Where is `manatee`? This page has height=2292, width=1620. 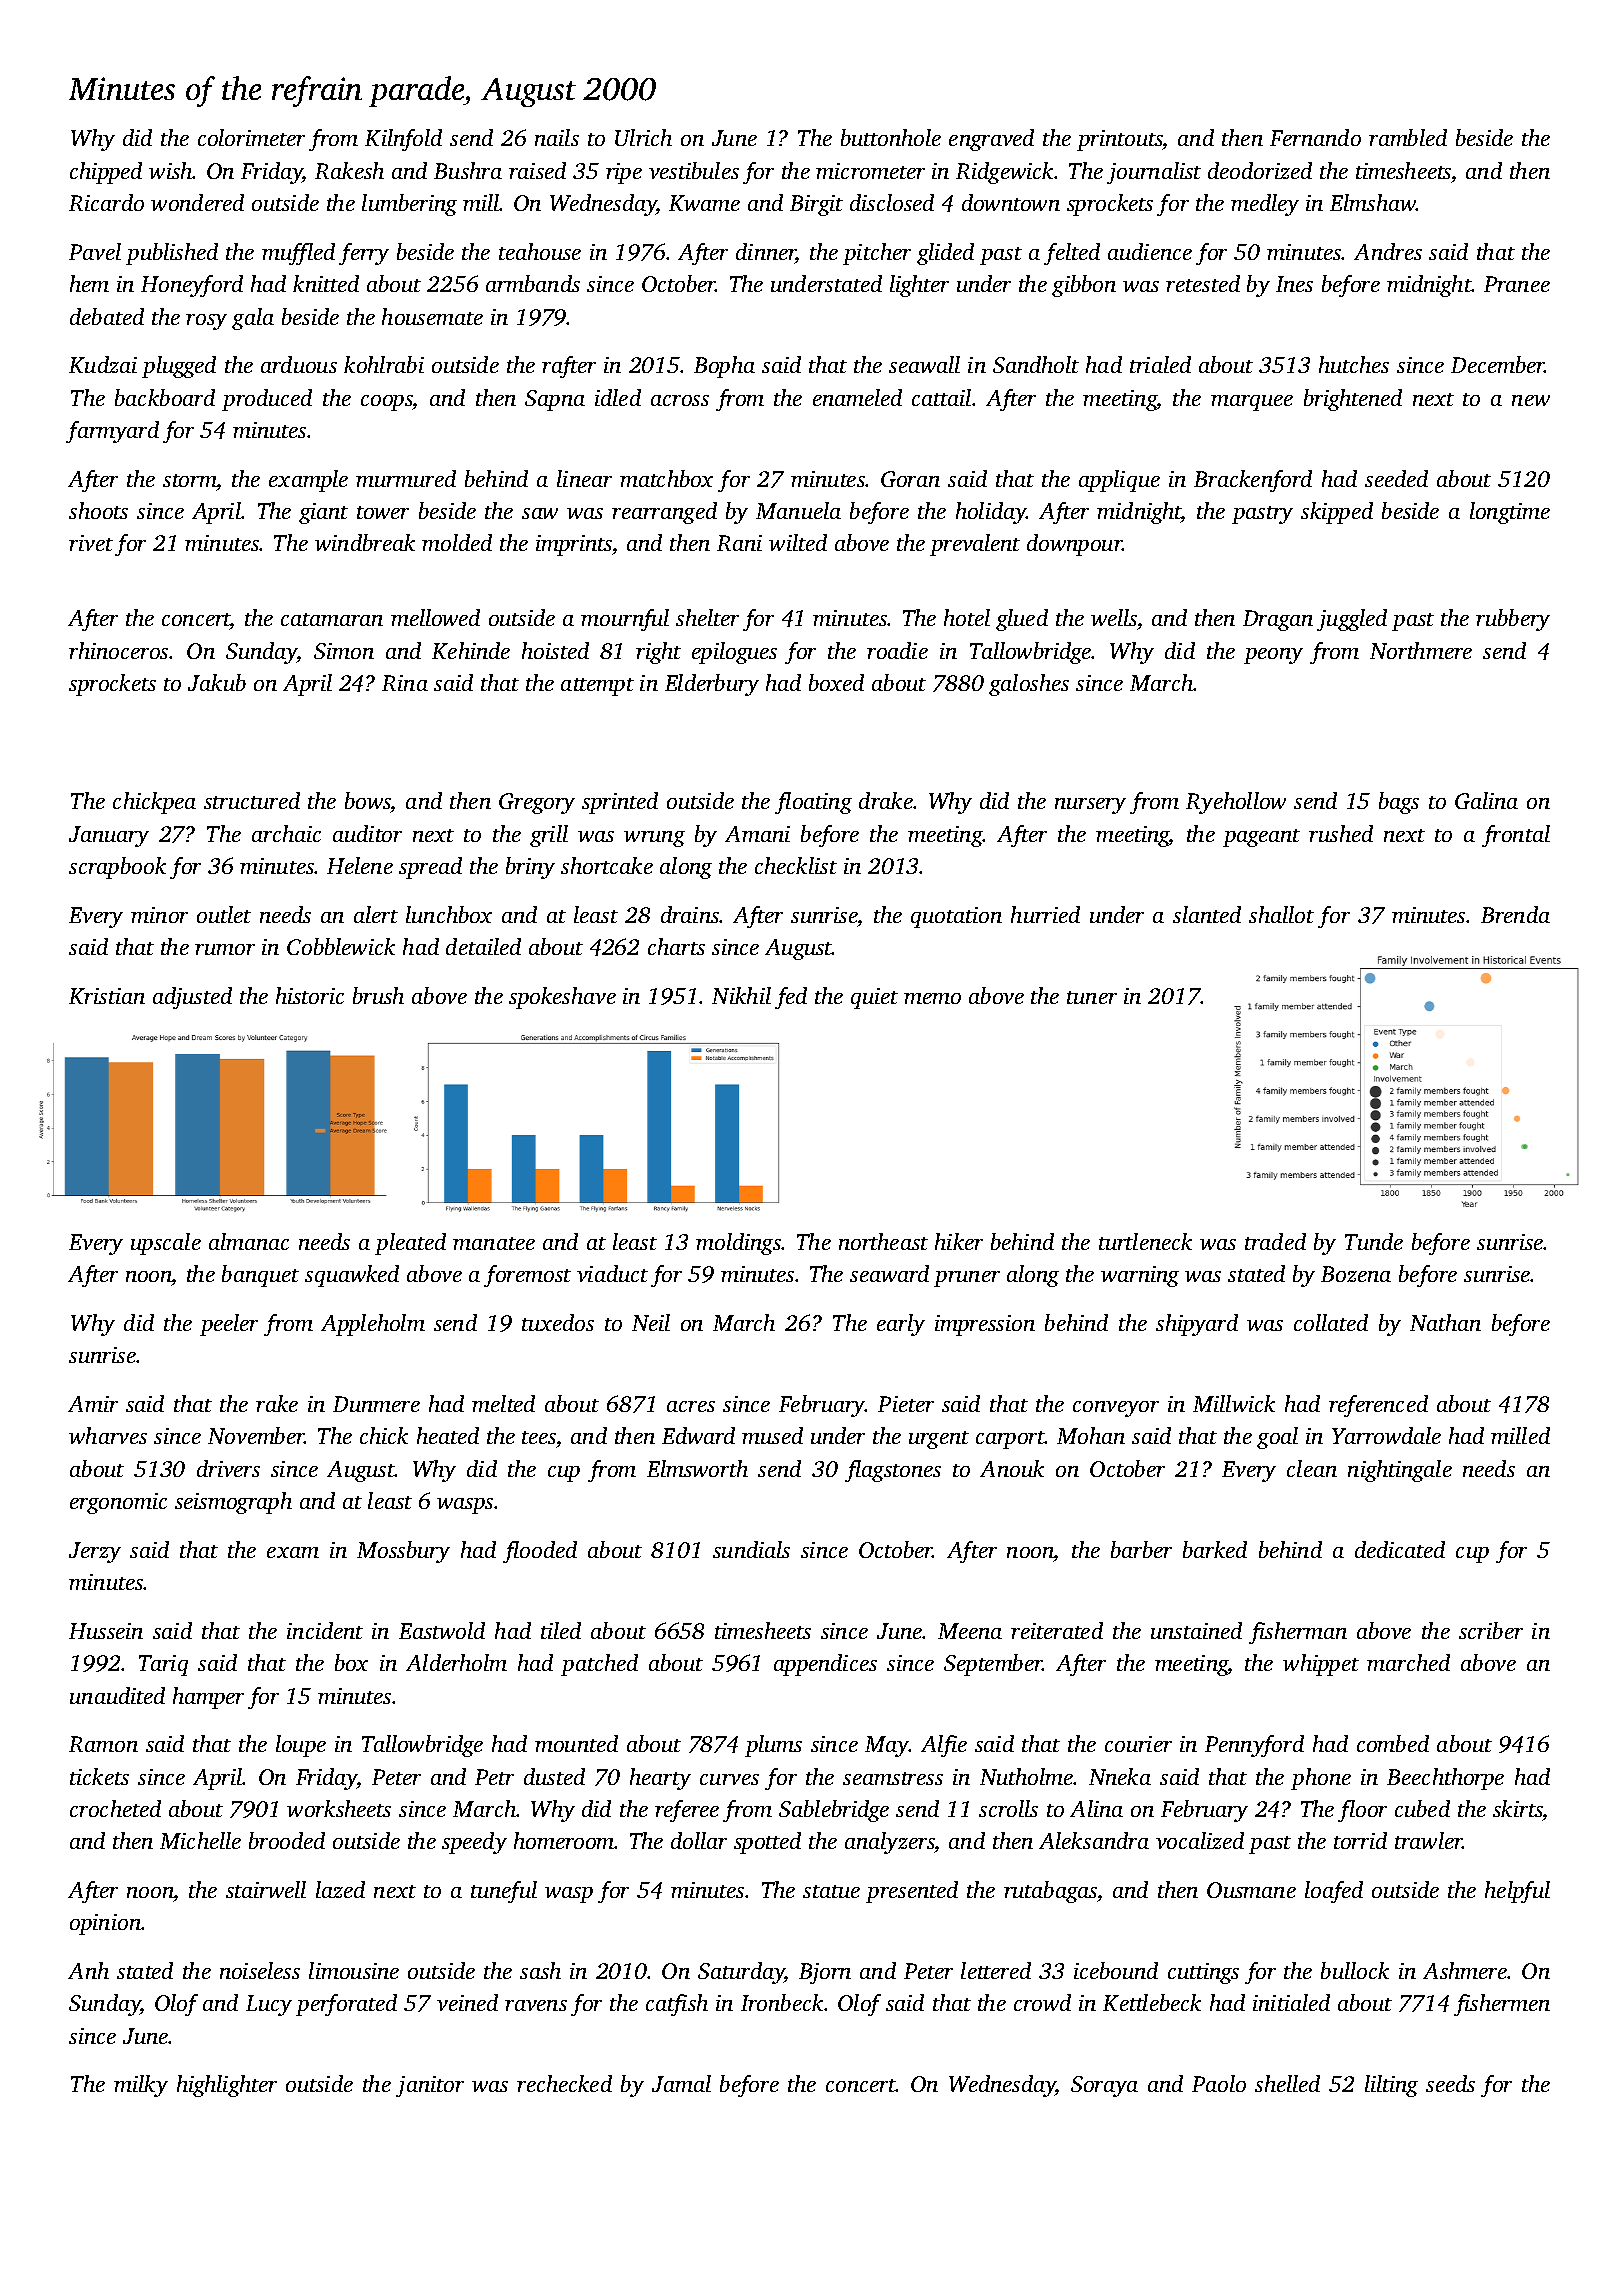
manatee is located at coordinates (494, 1243).
